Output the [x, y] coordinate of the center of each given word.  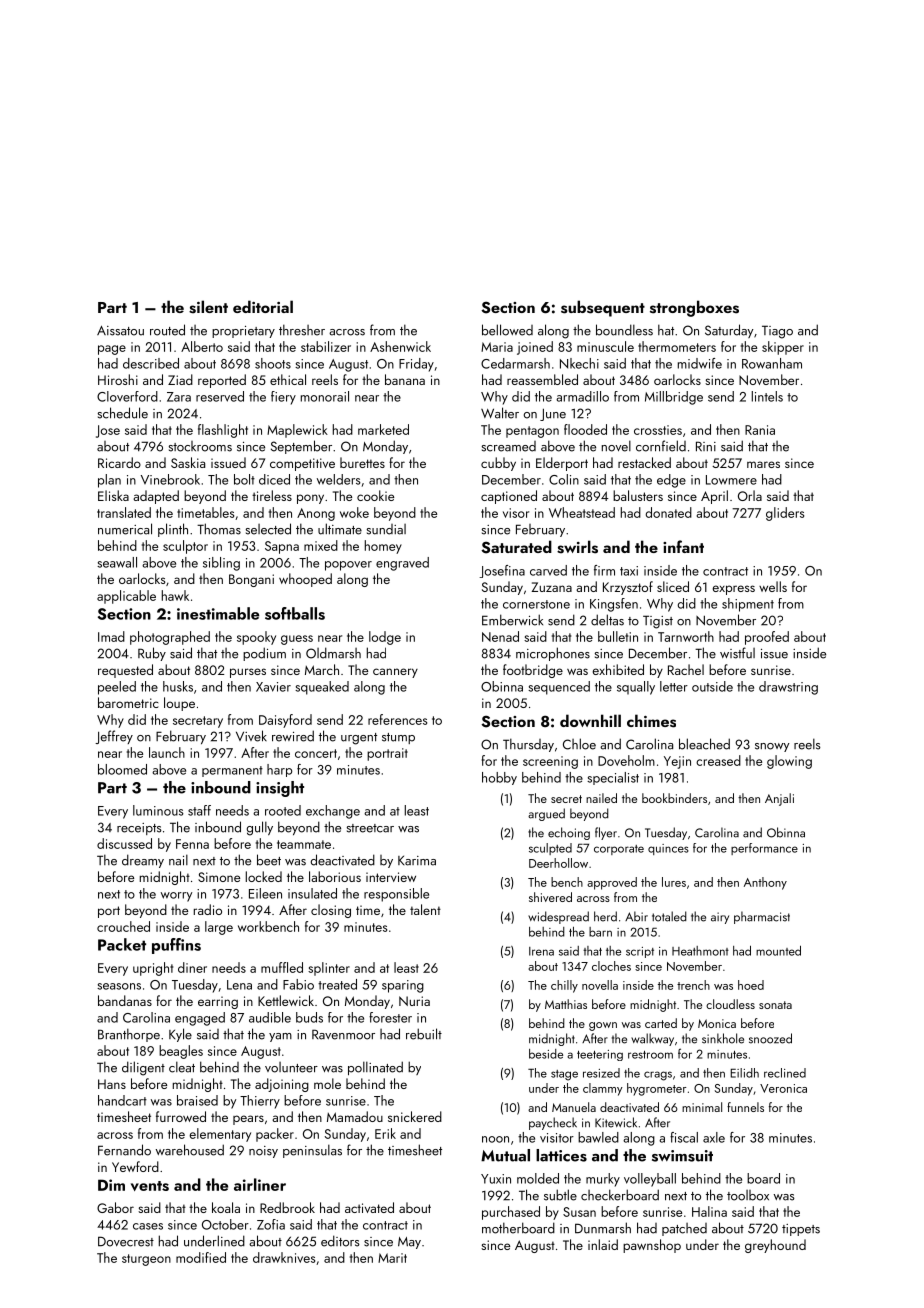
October [225, 1224]
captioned [509, 497]
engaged [200, 1019]
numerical [125, 529]
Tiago [777, 332]
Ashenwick [400, 346]
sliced [673, 586]
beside [546, 1054]
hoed [751, 985]
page [112, 350]
